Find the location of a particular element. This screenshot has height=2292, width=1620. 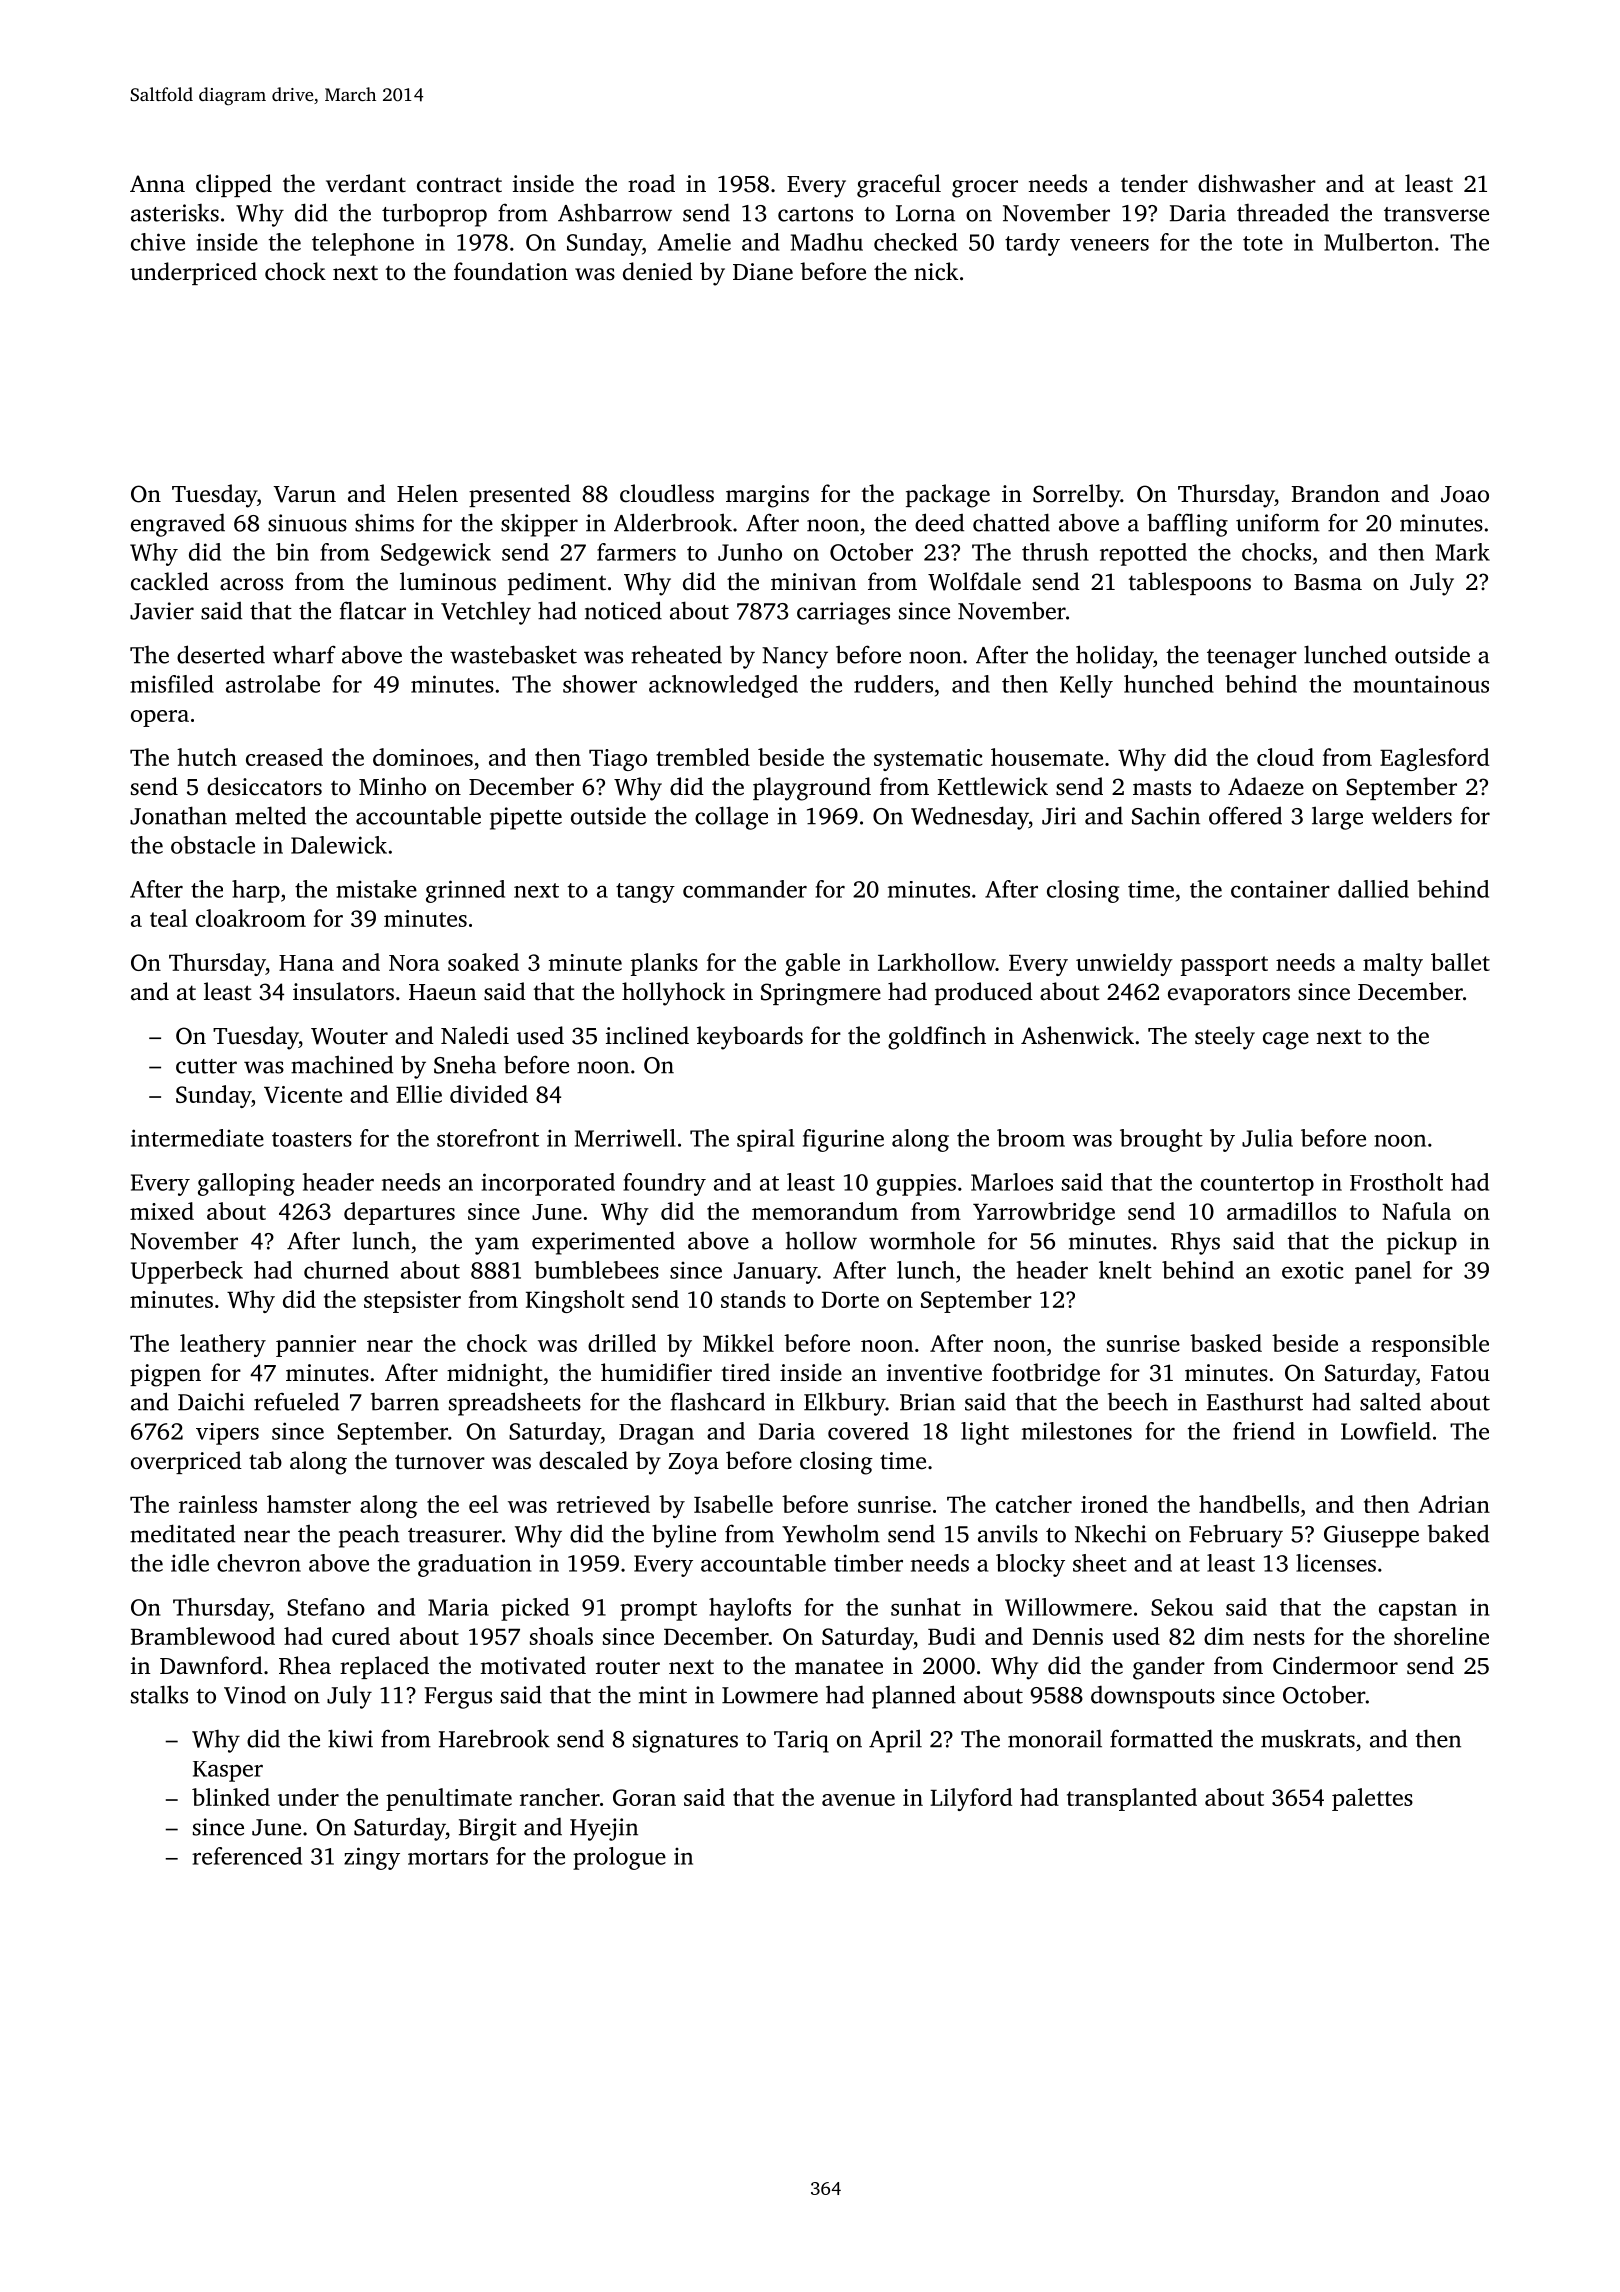

Ellie is located at coordinates (419, 1094).
